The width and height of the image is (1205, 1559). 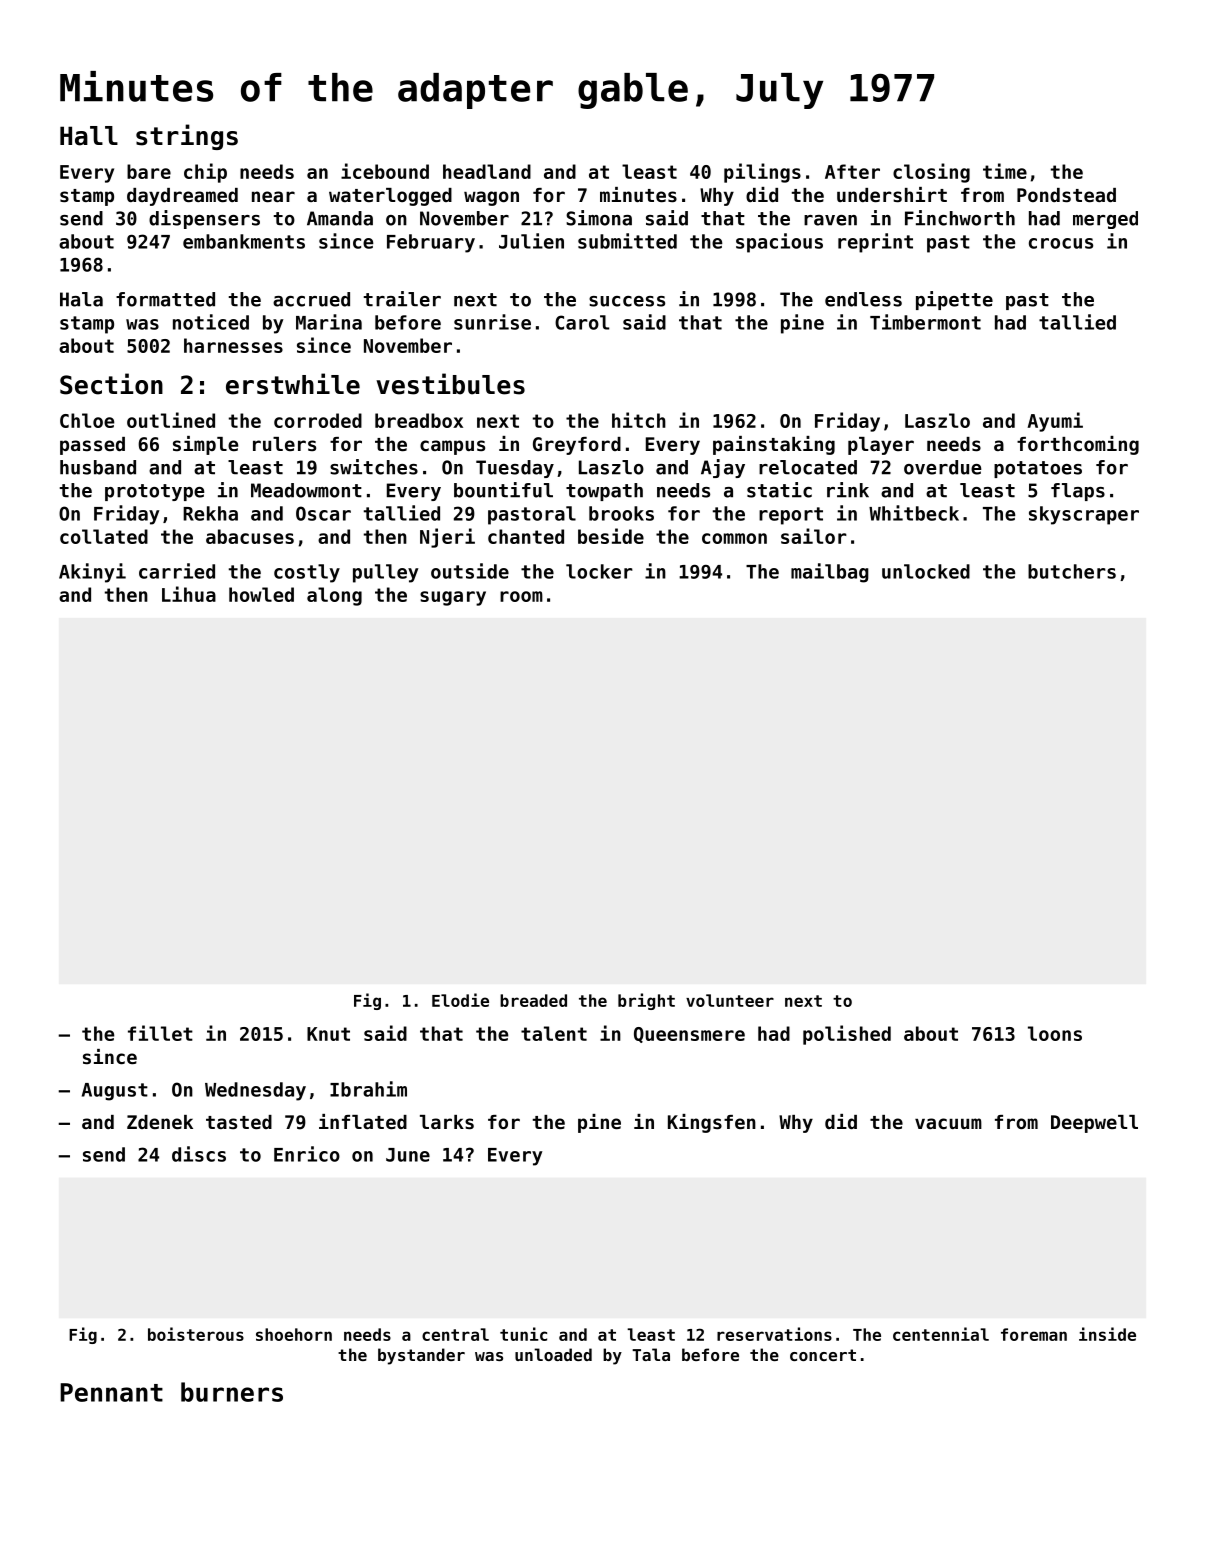 What do you see at coordinates (1055, 1033) in the image?
I see `loons` at bounding box center [1055, 1033].
